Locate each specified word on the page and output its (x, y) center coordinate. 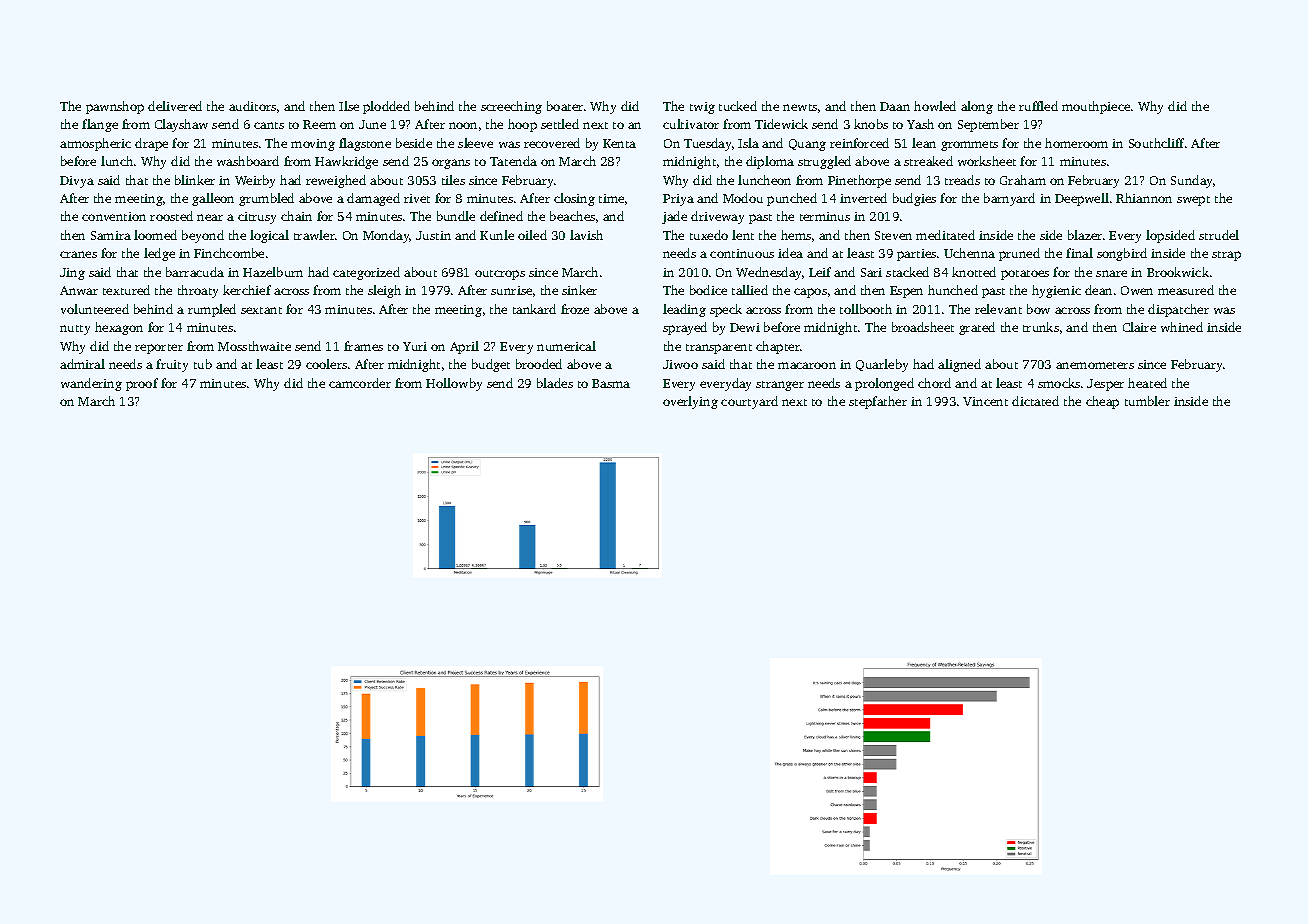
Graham (1023, 180)
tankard (534, 309)
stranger (780, 386)
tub (203, 364)
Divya (77, 182)
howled (935, 106)
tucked (738, 106)
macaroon (807, 365)
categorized (366, 273)
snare (1111, 273)
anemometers (1095, 365)
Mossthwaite (254, 346)
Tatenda (513, 161)
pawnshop (115, 107)
